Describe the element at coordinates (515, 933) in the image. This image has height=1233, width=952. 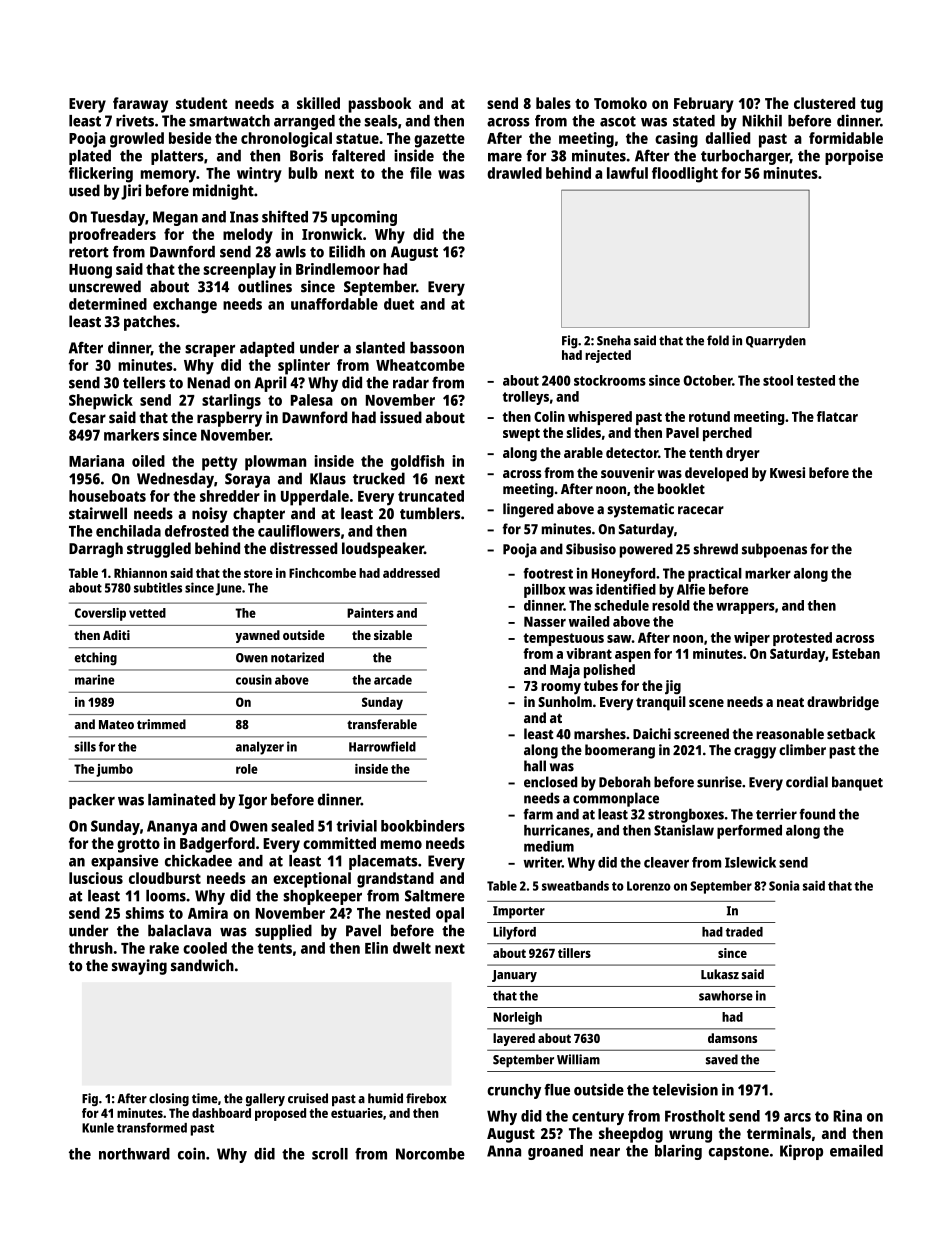
I see `Lilyford` at that location.
